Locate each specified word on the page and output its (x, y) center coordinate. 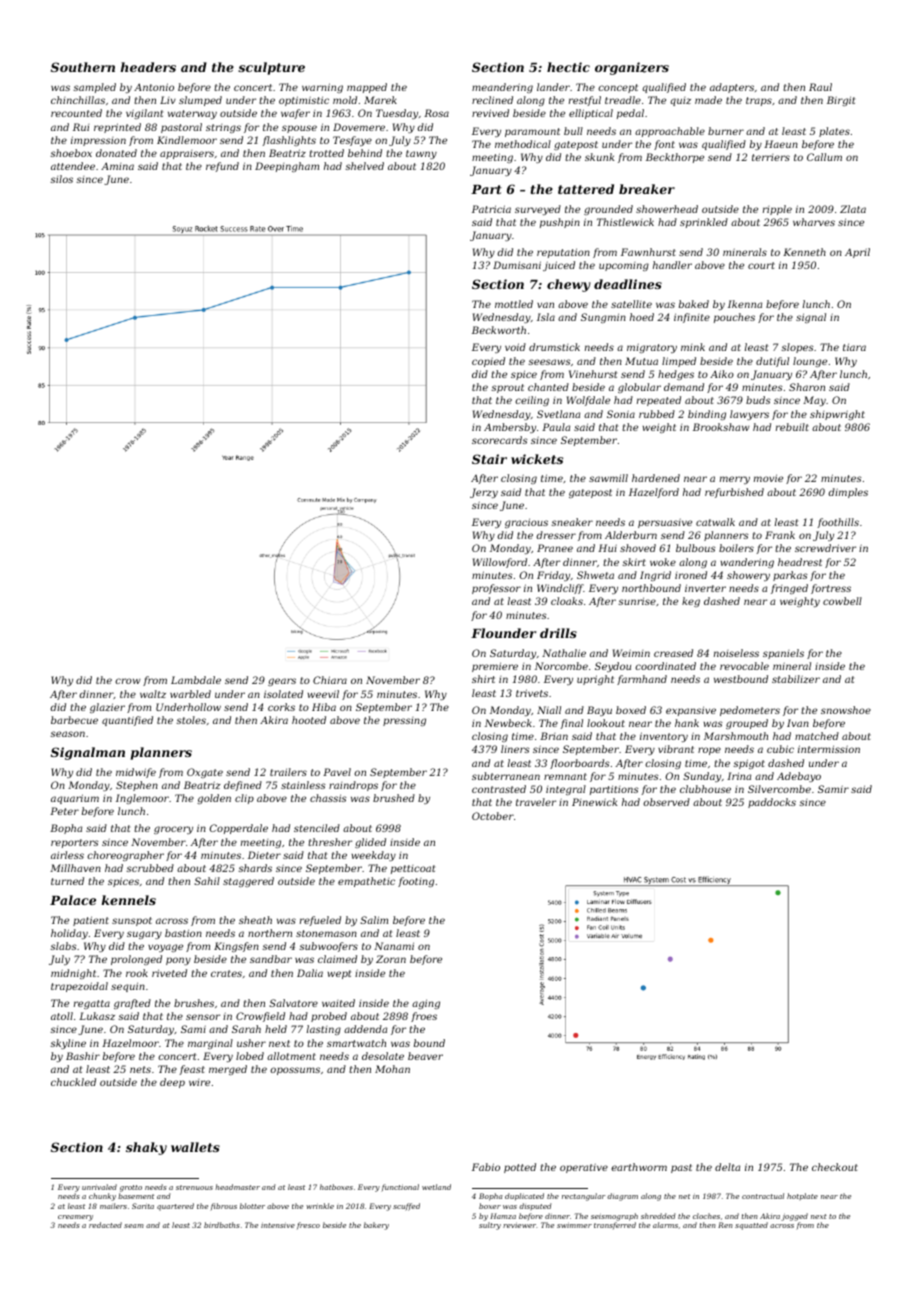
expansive (691, 711)
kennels (129, 900)
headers (148, 67)
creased (673, 653)
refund (222, 167)
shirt (483, 679)
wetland (436, 1187)
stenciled (317, 828)
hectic (568, 67)
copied (488, 362)
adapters (732, 88)
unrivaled (99, 1187)
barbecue (74, 720)
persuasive (665, 523)
